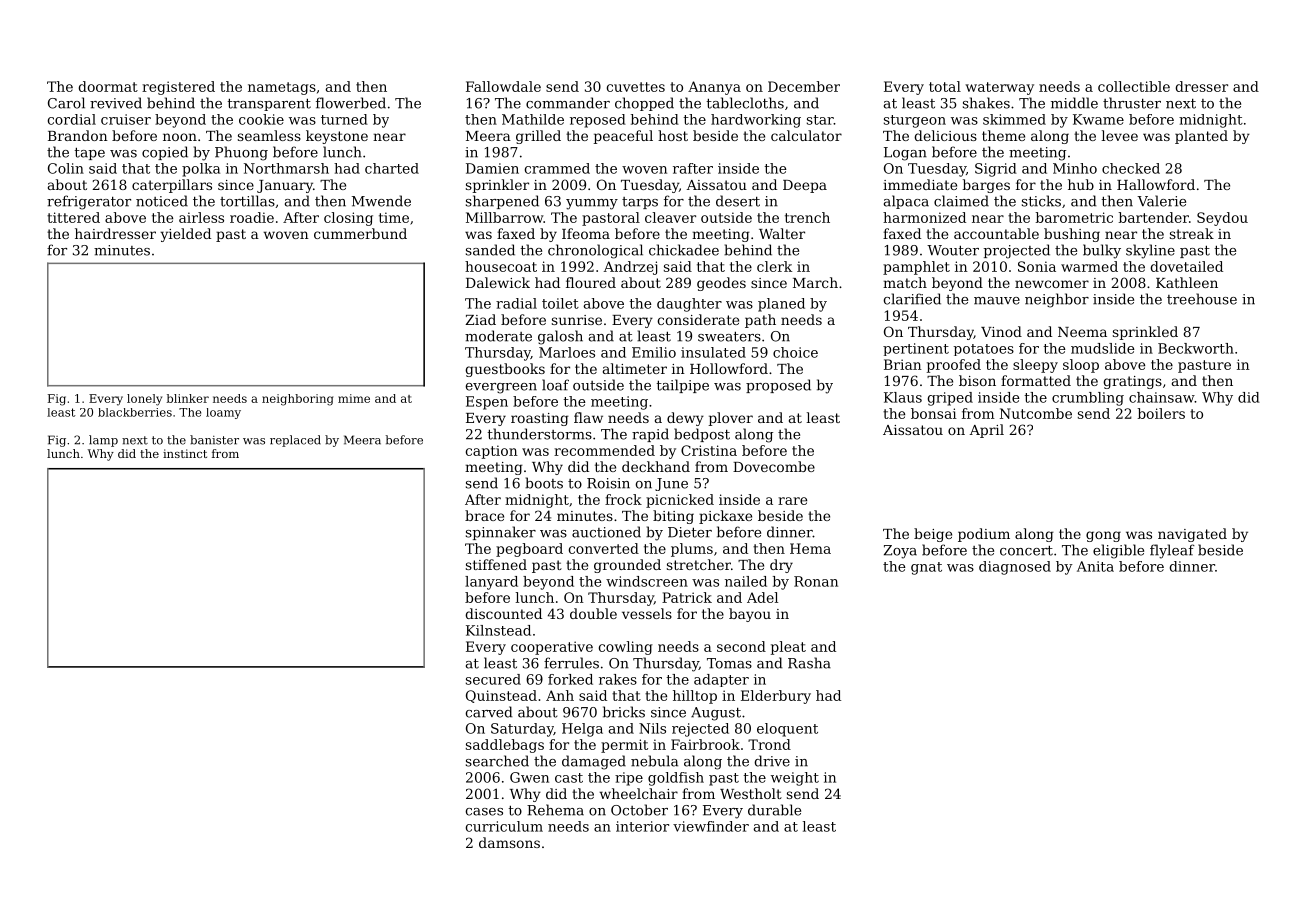 This document has width=1308, height=924. What do you see at coordinates (491, 583) in the document?
I see `lanyard` at bounding box center [491, 583].
